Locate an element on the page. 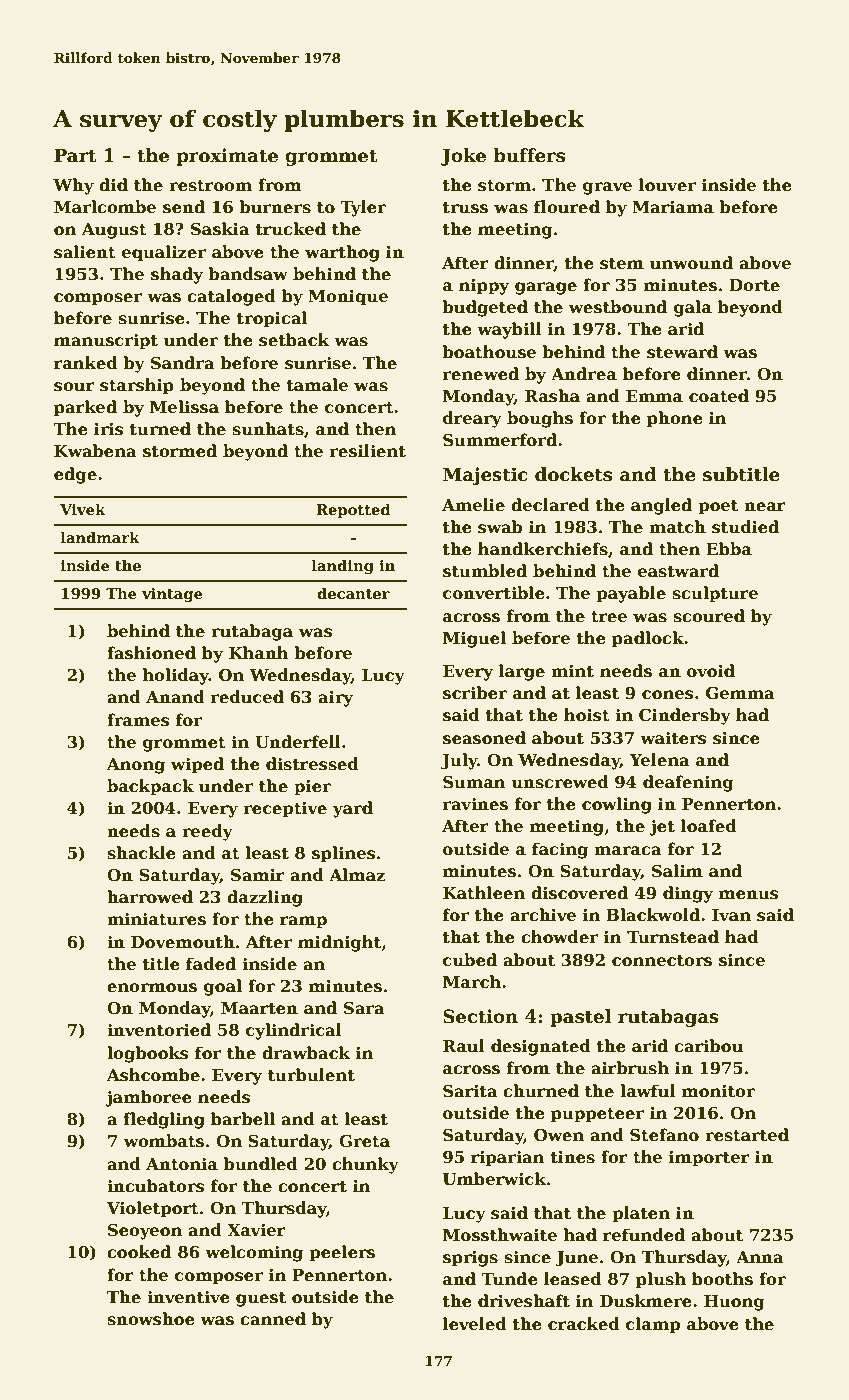  buffers is located at coordinates (529, 155).
